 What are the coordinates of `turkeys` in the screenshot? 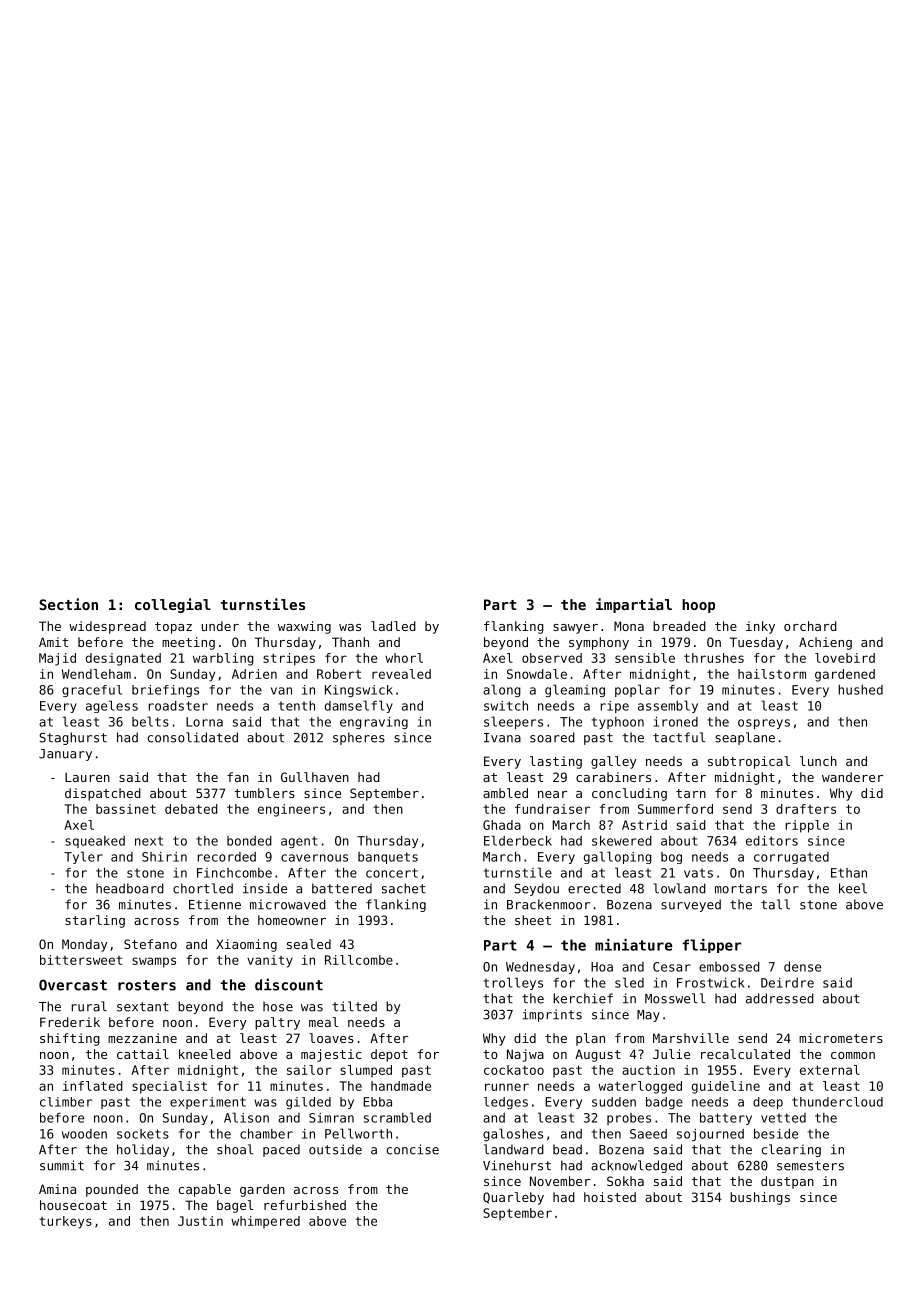 It's located at (65, 1222).
